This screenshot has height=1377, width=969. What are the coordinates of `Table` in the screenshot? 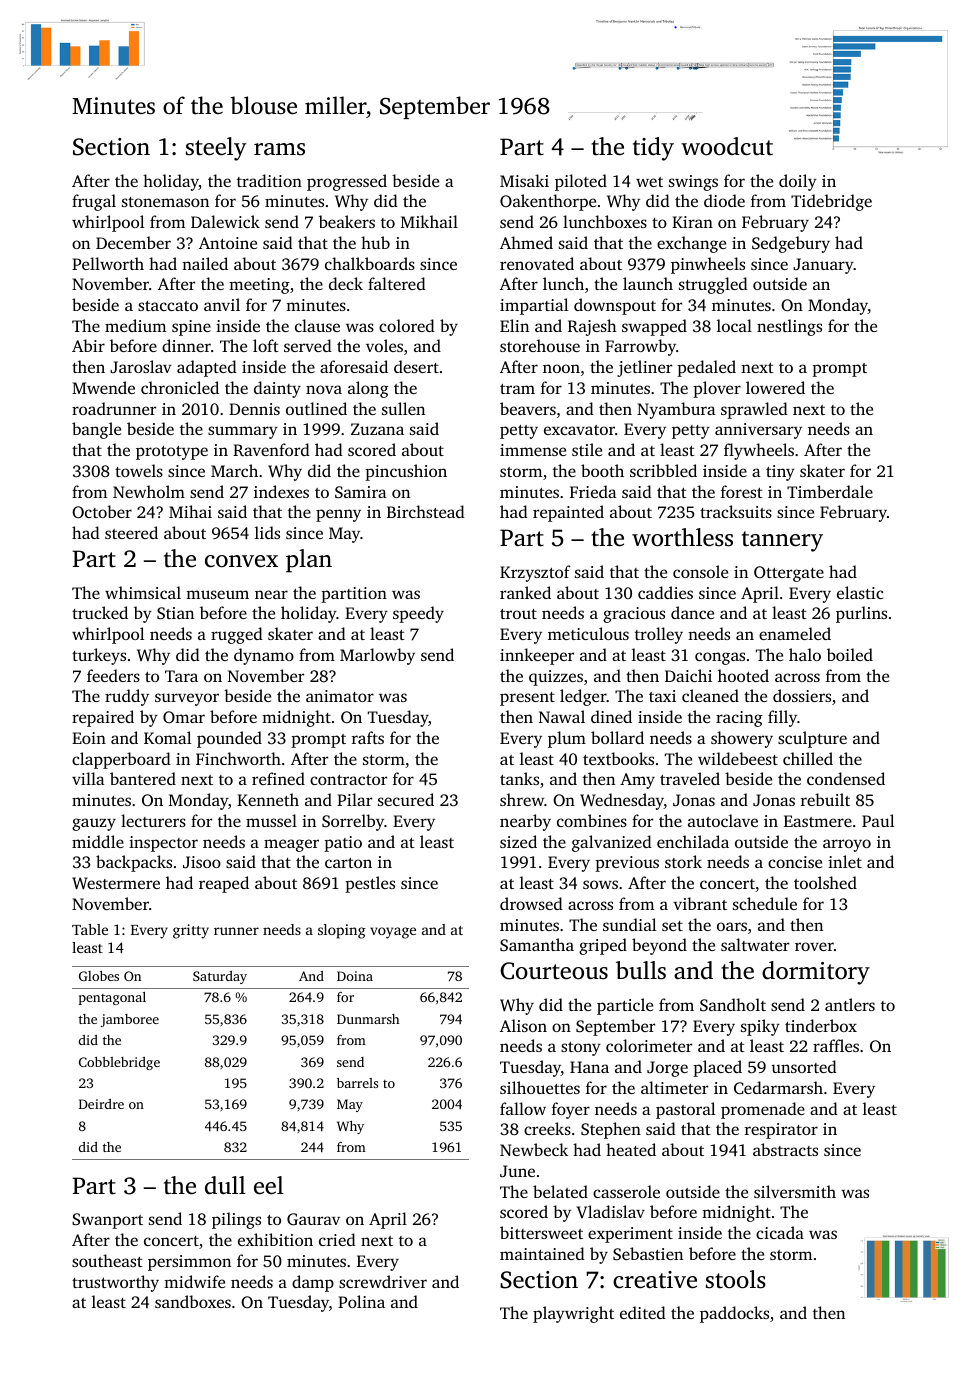 It's located at (90, 929).
